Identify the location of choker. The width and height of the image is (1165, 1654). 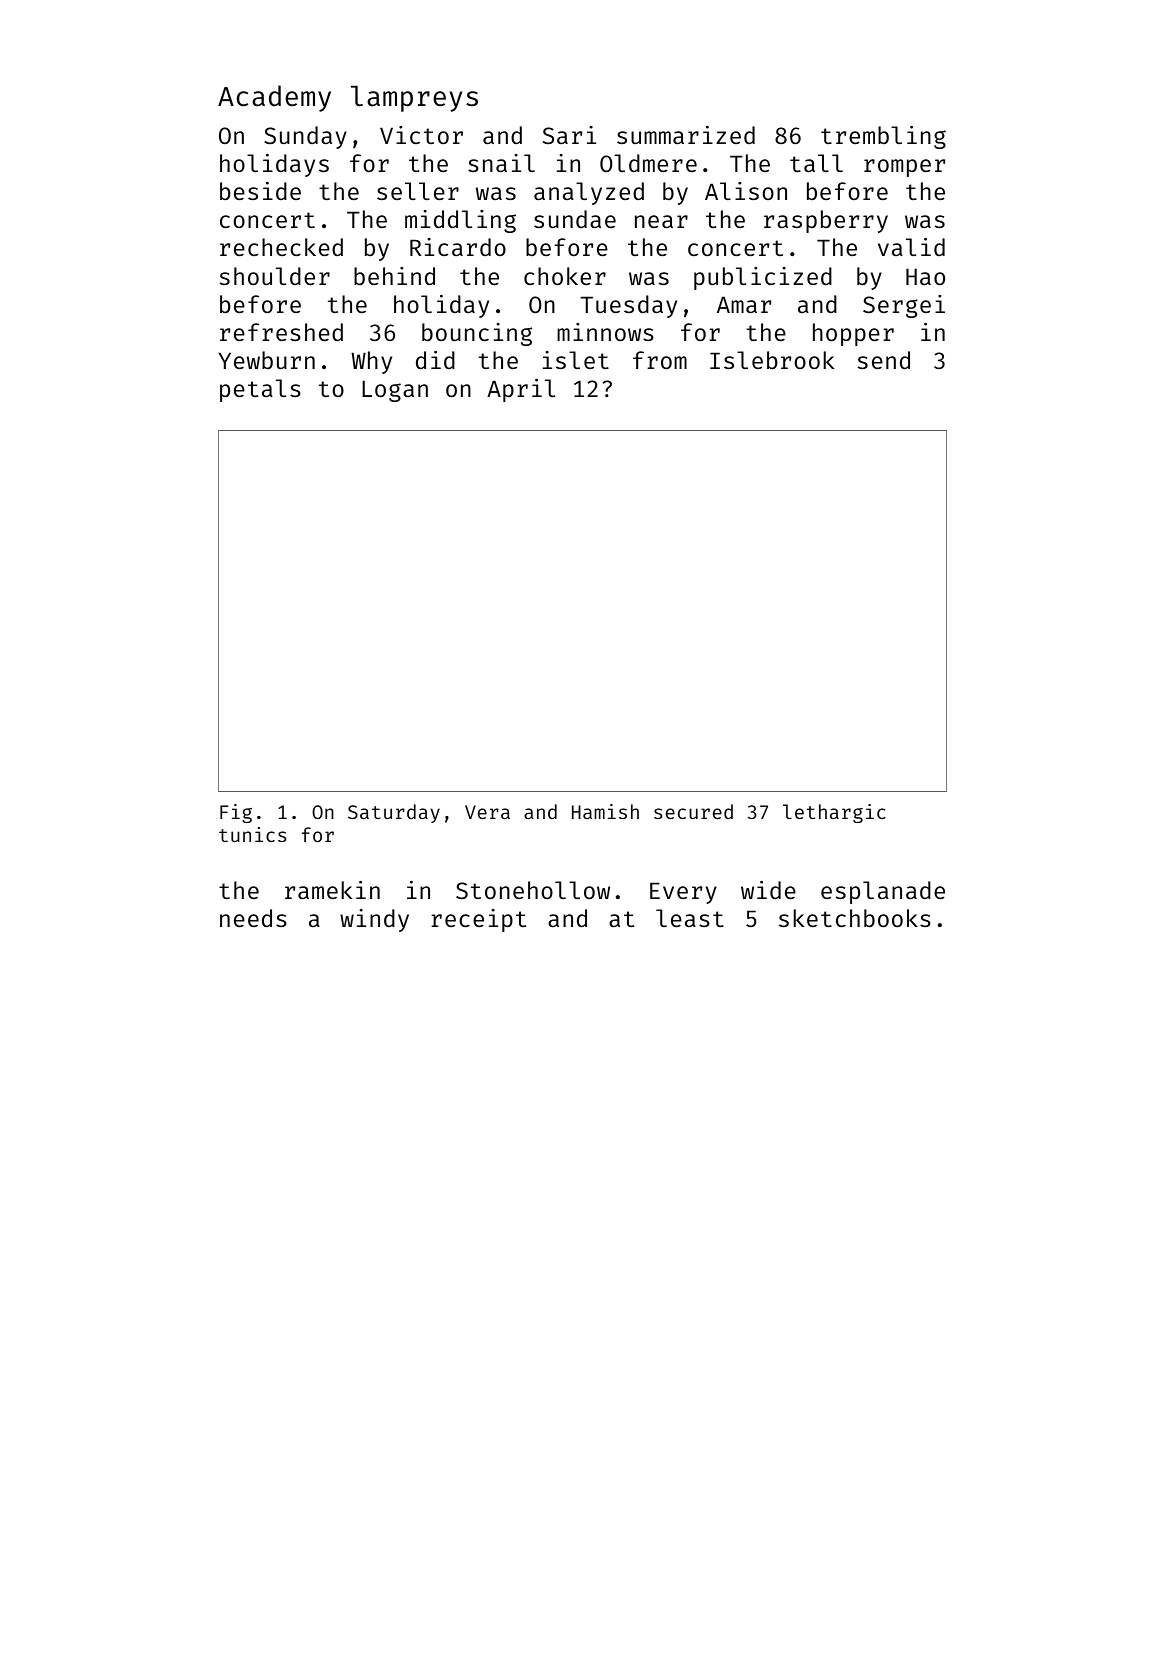
(565, 276).
